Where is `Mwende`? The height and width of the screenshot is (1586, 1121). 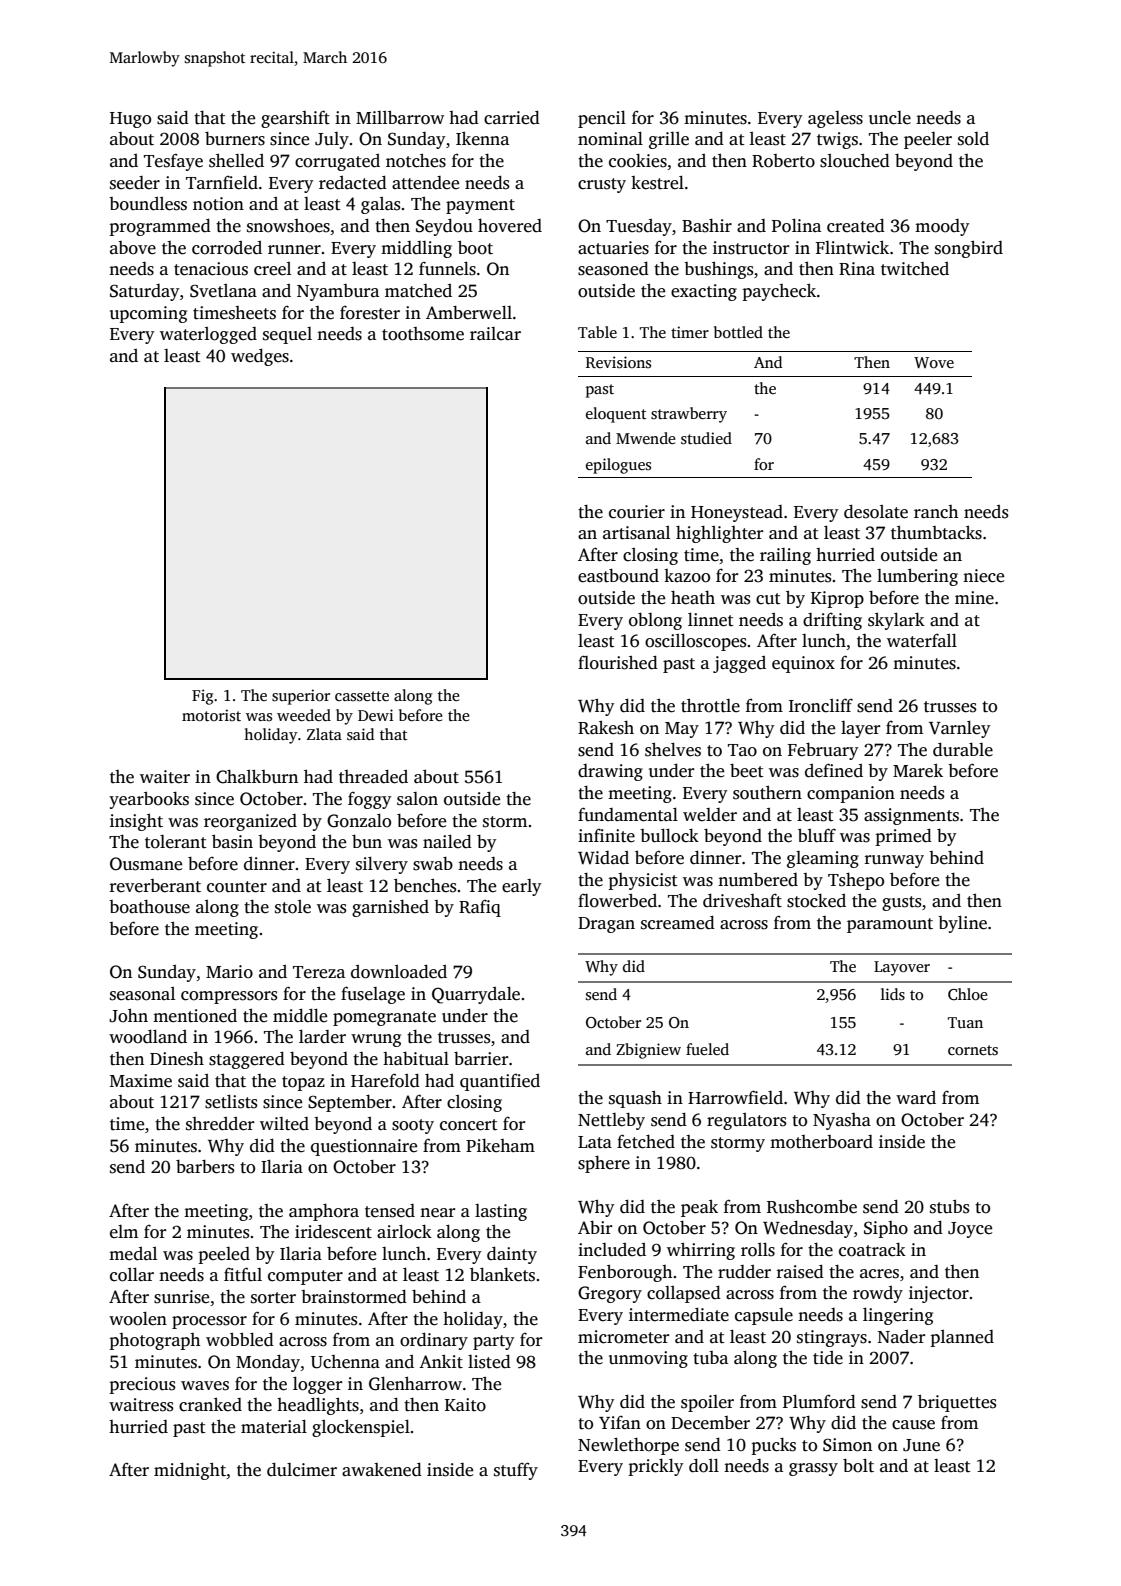 Mwende is located at coordinates (646, 438).
